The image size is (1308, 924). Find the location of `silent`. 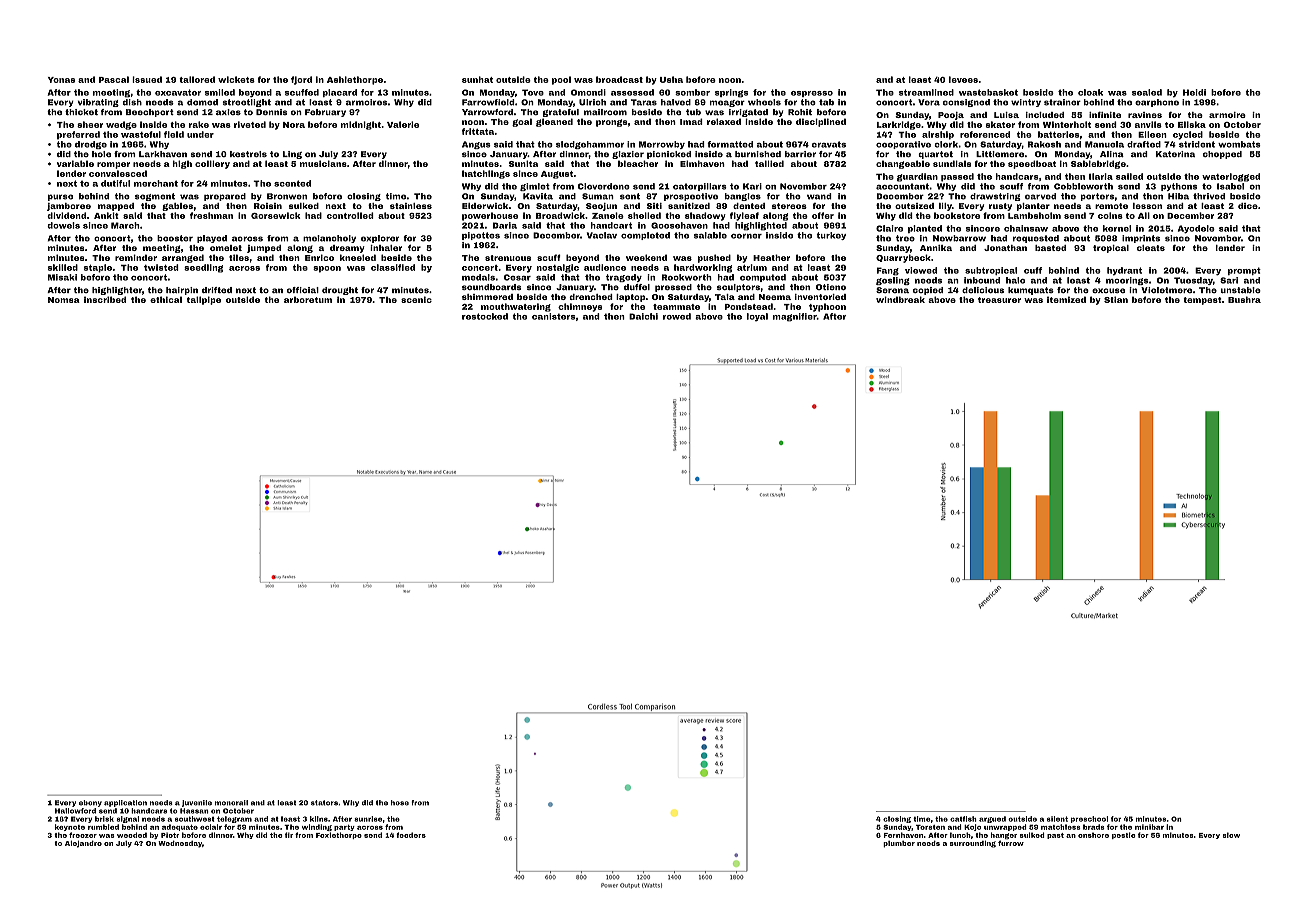

silent is located at coordinates (1057, 819).
